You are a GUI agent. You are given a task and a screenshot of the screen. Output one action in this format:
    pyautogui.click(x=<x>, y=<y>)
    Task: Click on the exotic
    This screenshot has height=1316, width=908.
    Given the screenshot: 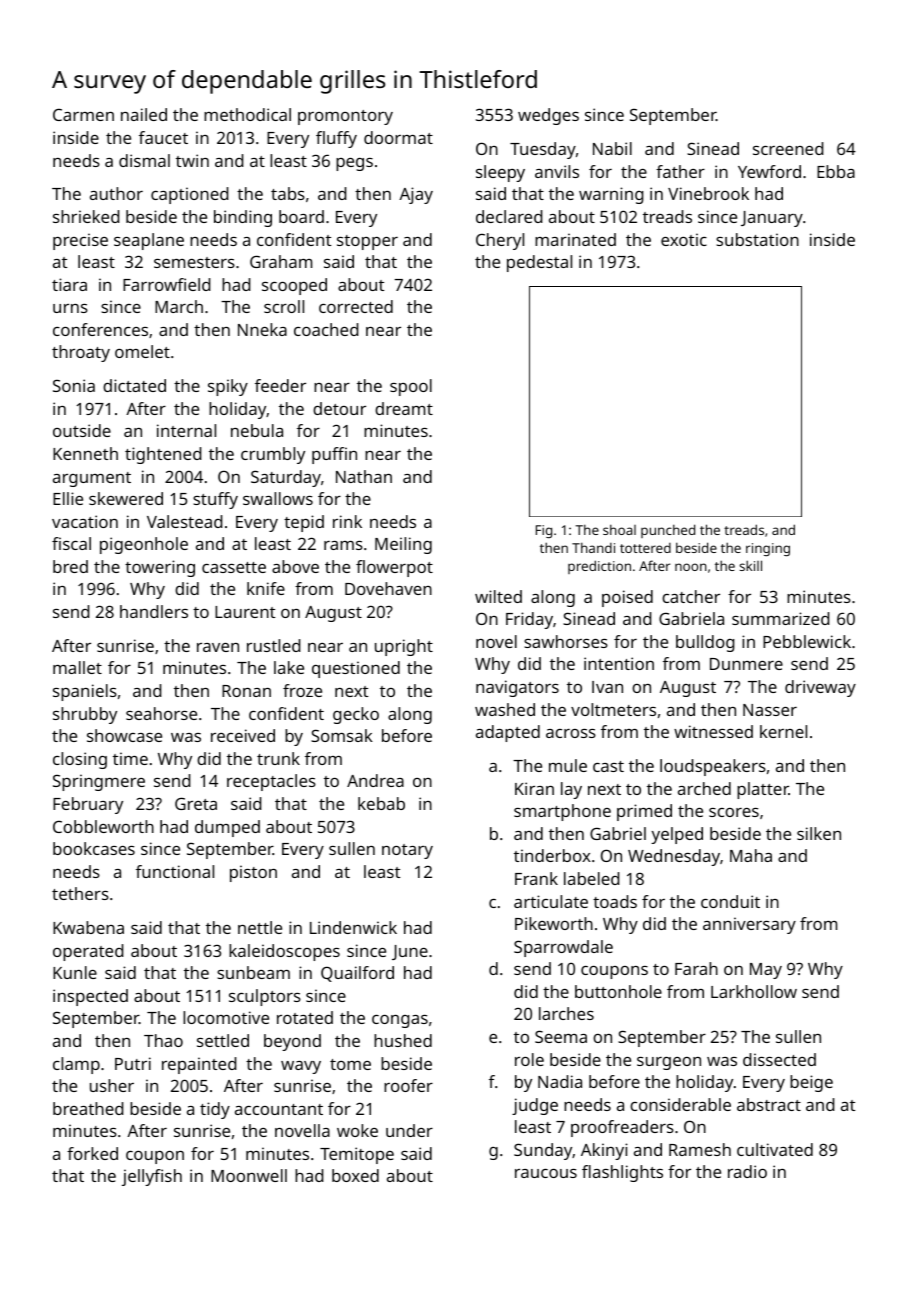 What is the action you would take?
    pyautogui.click(x=684, y=239)
